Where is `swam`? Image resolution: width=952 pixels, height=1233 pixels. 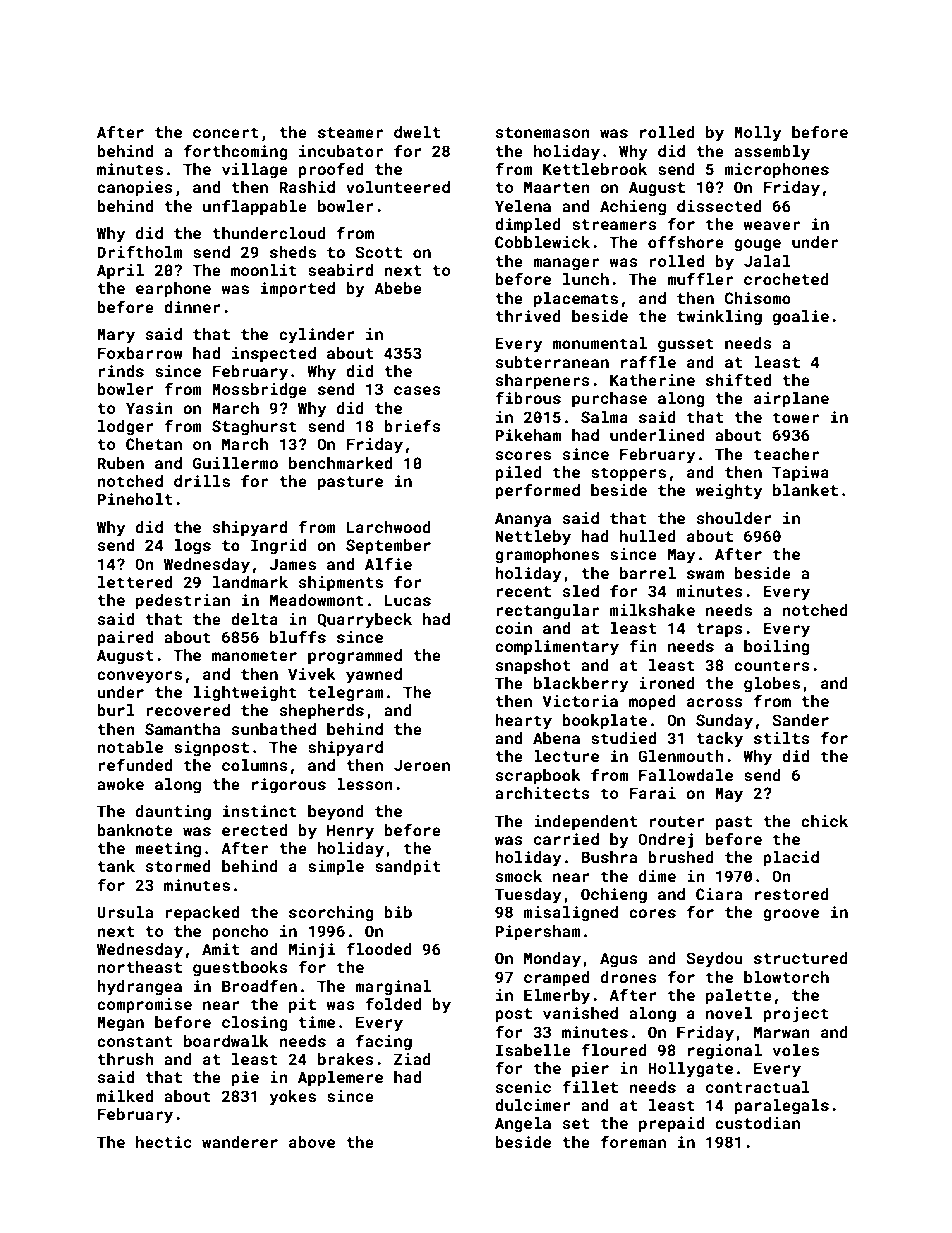 swam is located at coordinates (705, 574).
